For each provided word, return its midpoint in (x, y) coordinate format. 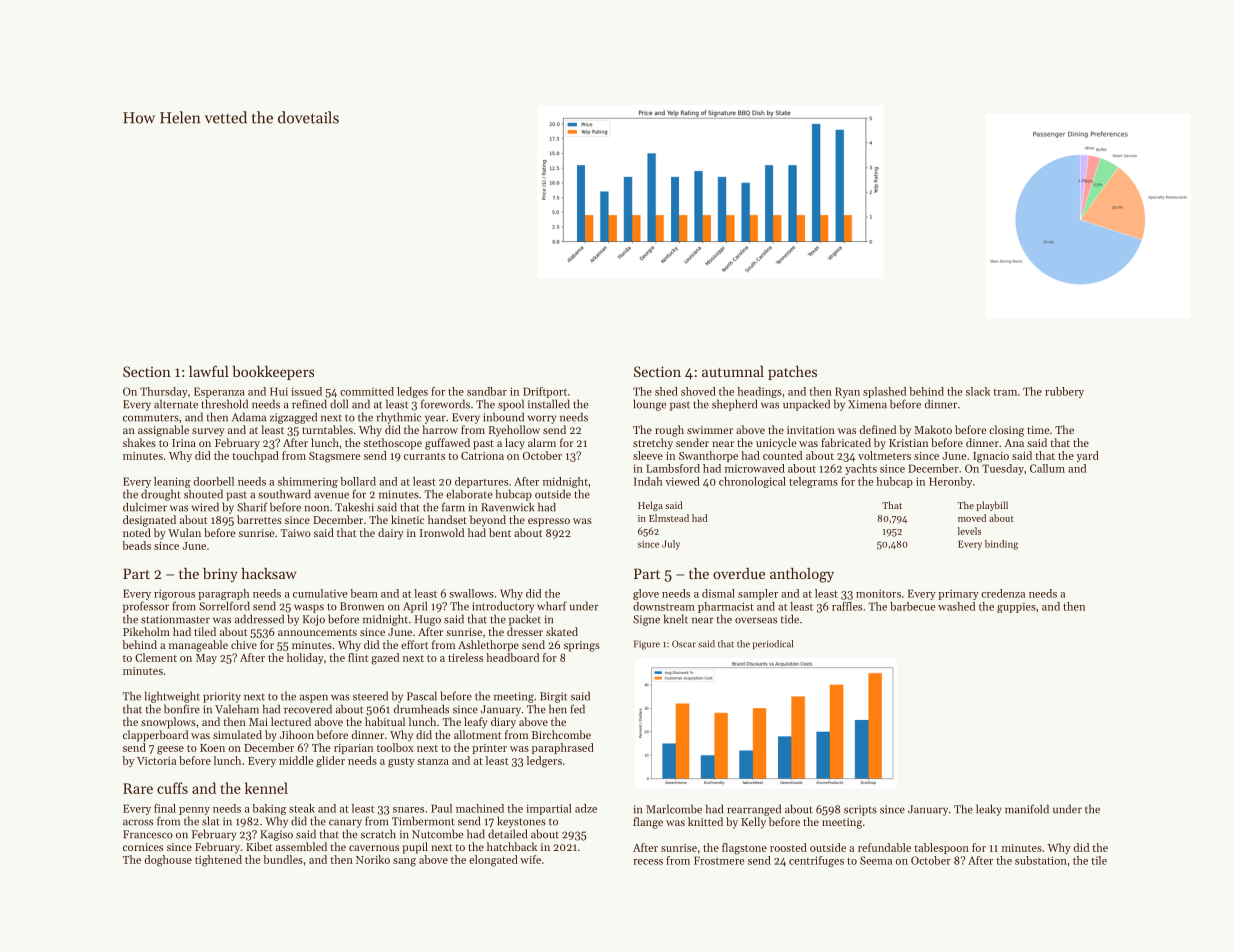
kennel (266, 788)
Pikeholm (146, 631)
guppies (1016, 608)
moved (972, 518)
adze (586, 808)
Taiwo (296, 533)
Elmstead (669, 518)
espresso (549, 522)
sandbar (487, 391)
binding (1001, 545)
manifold (1027, 809)
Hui (279, 391)
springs (582, 646)
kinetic (407, 519)
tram (1005, 392)
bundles (283, 859)
